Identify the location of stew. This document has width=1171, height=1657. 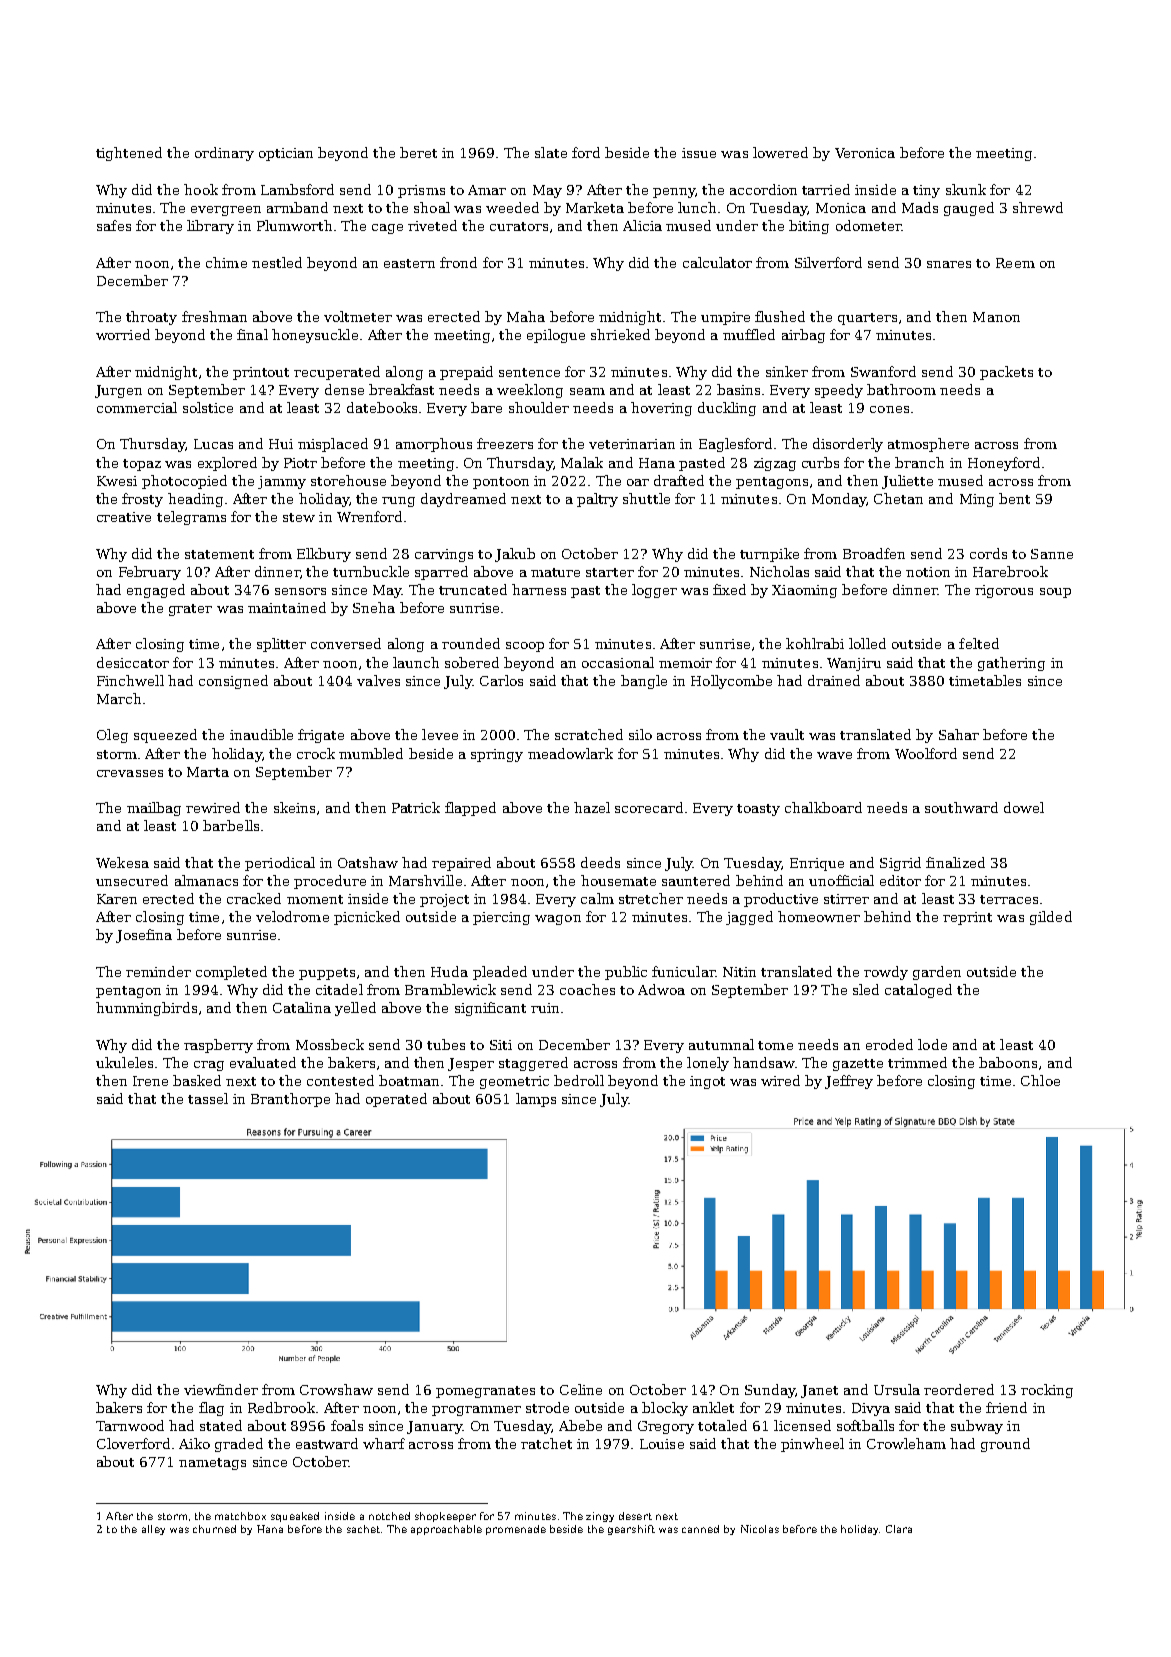
(299, 517).
